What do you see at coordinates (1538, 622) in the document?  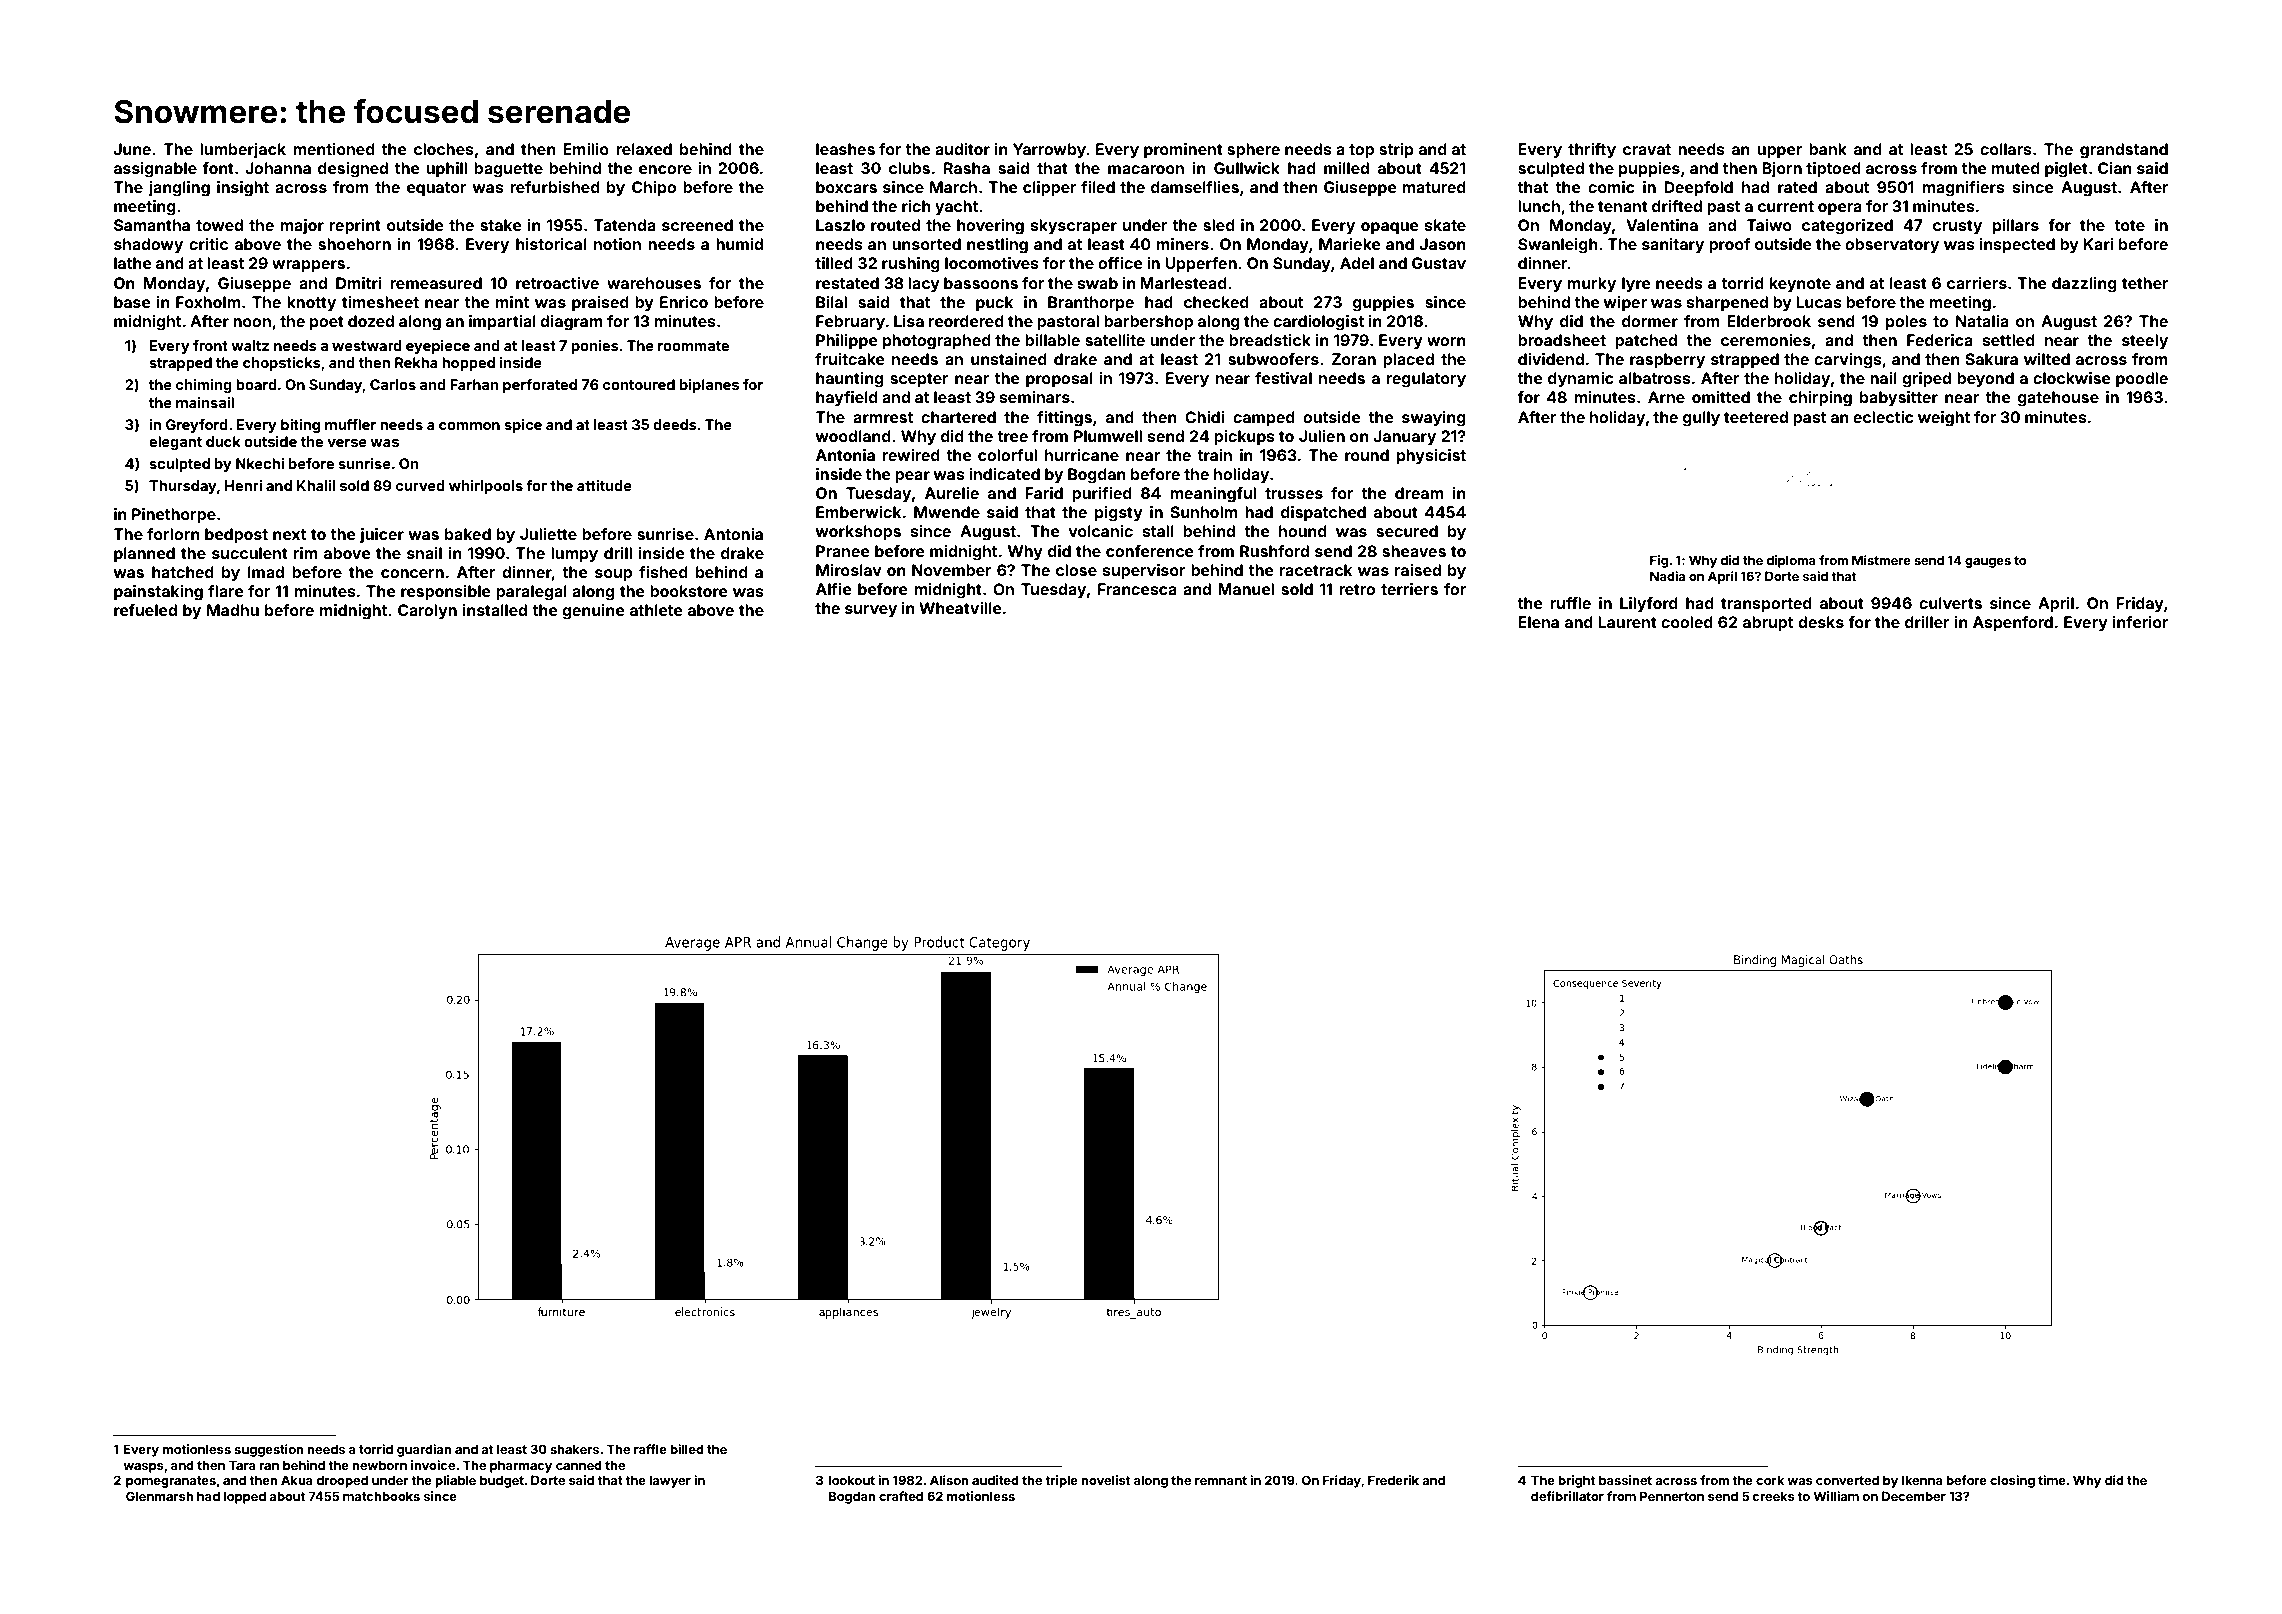 I see `Elena` at bounding box center [1538, 622].
